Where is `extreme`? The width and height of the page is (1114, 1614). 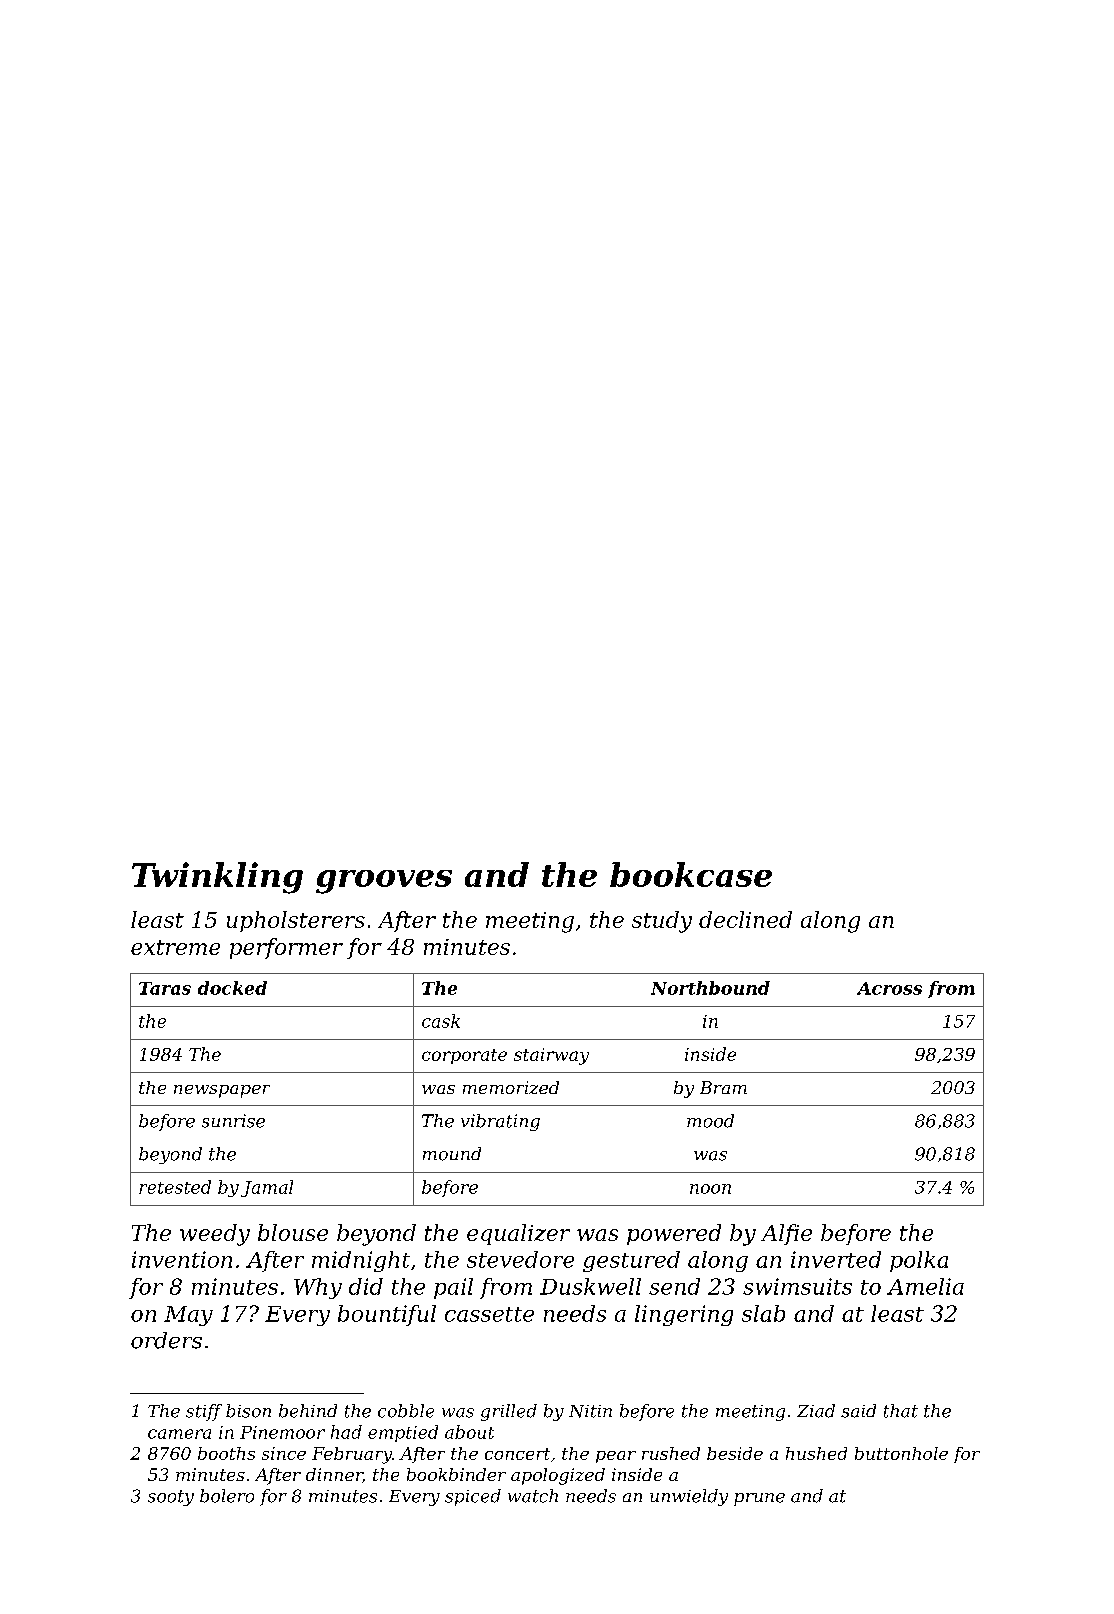 extreme is located at coordinates (175, 947).
